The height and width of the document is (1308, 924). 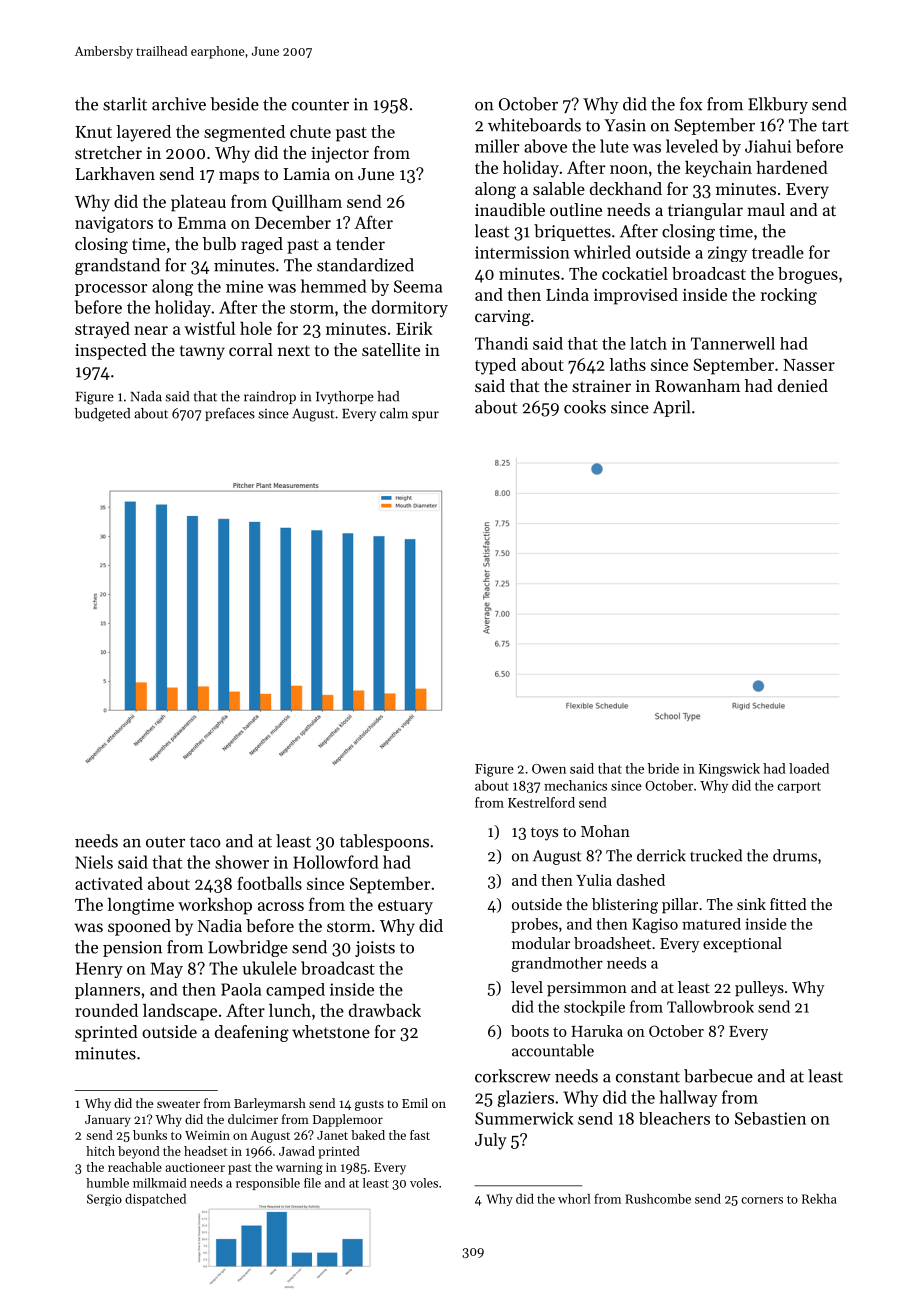 I want to click on budgeted, so click(x=102, y=415).
